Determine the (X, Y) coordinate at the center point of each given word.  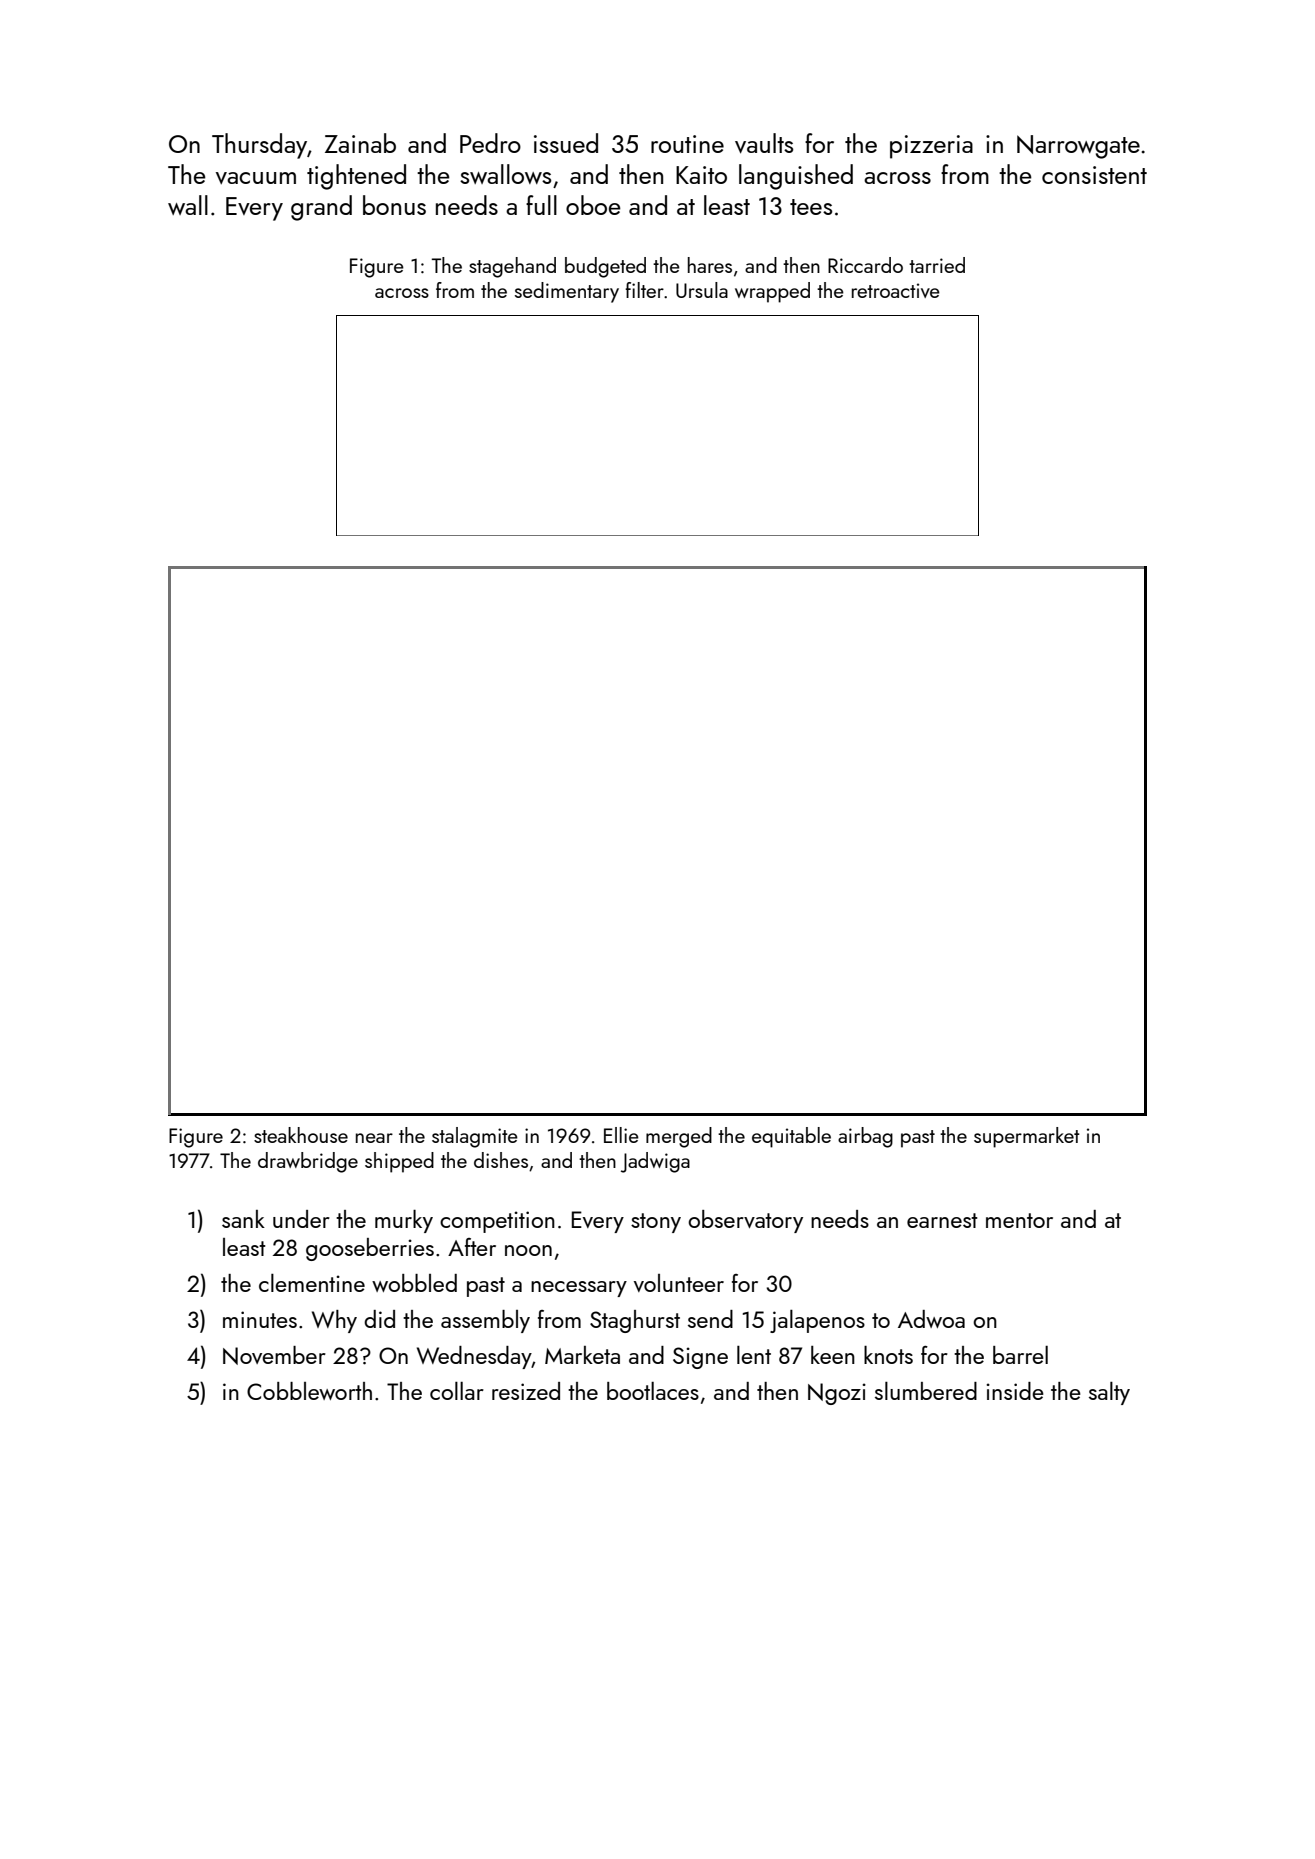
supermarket (1027, 1137)
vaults (764, 143)
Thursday (259, 146)
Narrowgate (1078, 147)
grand (321, 208)
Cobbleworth (309, 1391)
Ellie (621, 1135)
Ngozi (837, 1394)
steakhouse (301, 1135)
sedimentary (567, 292)
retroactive (896, 290)
